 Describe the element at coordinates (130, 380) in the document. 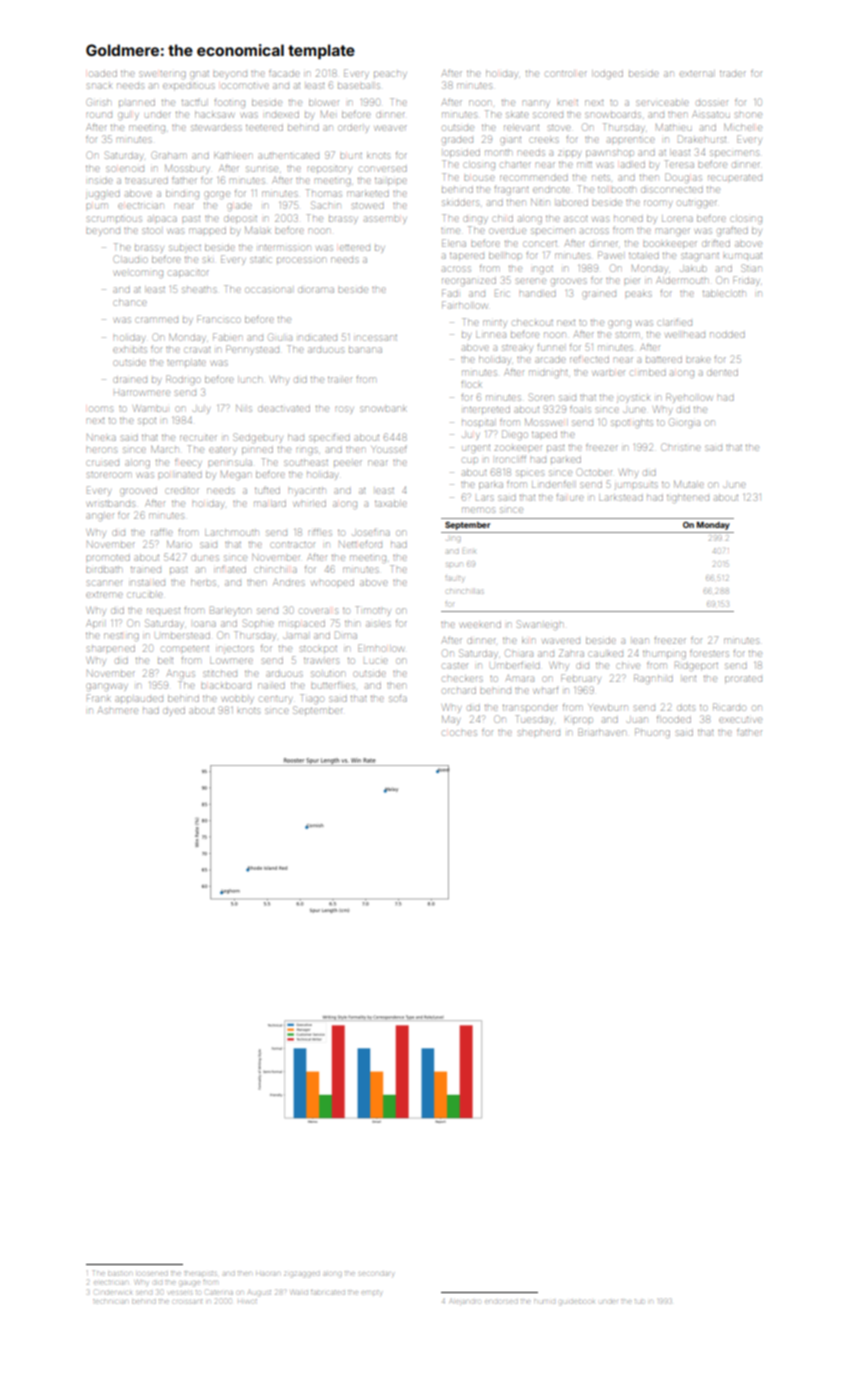

I see `drained` at that location.
